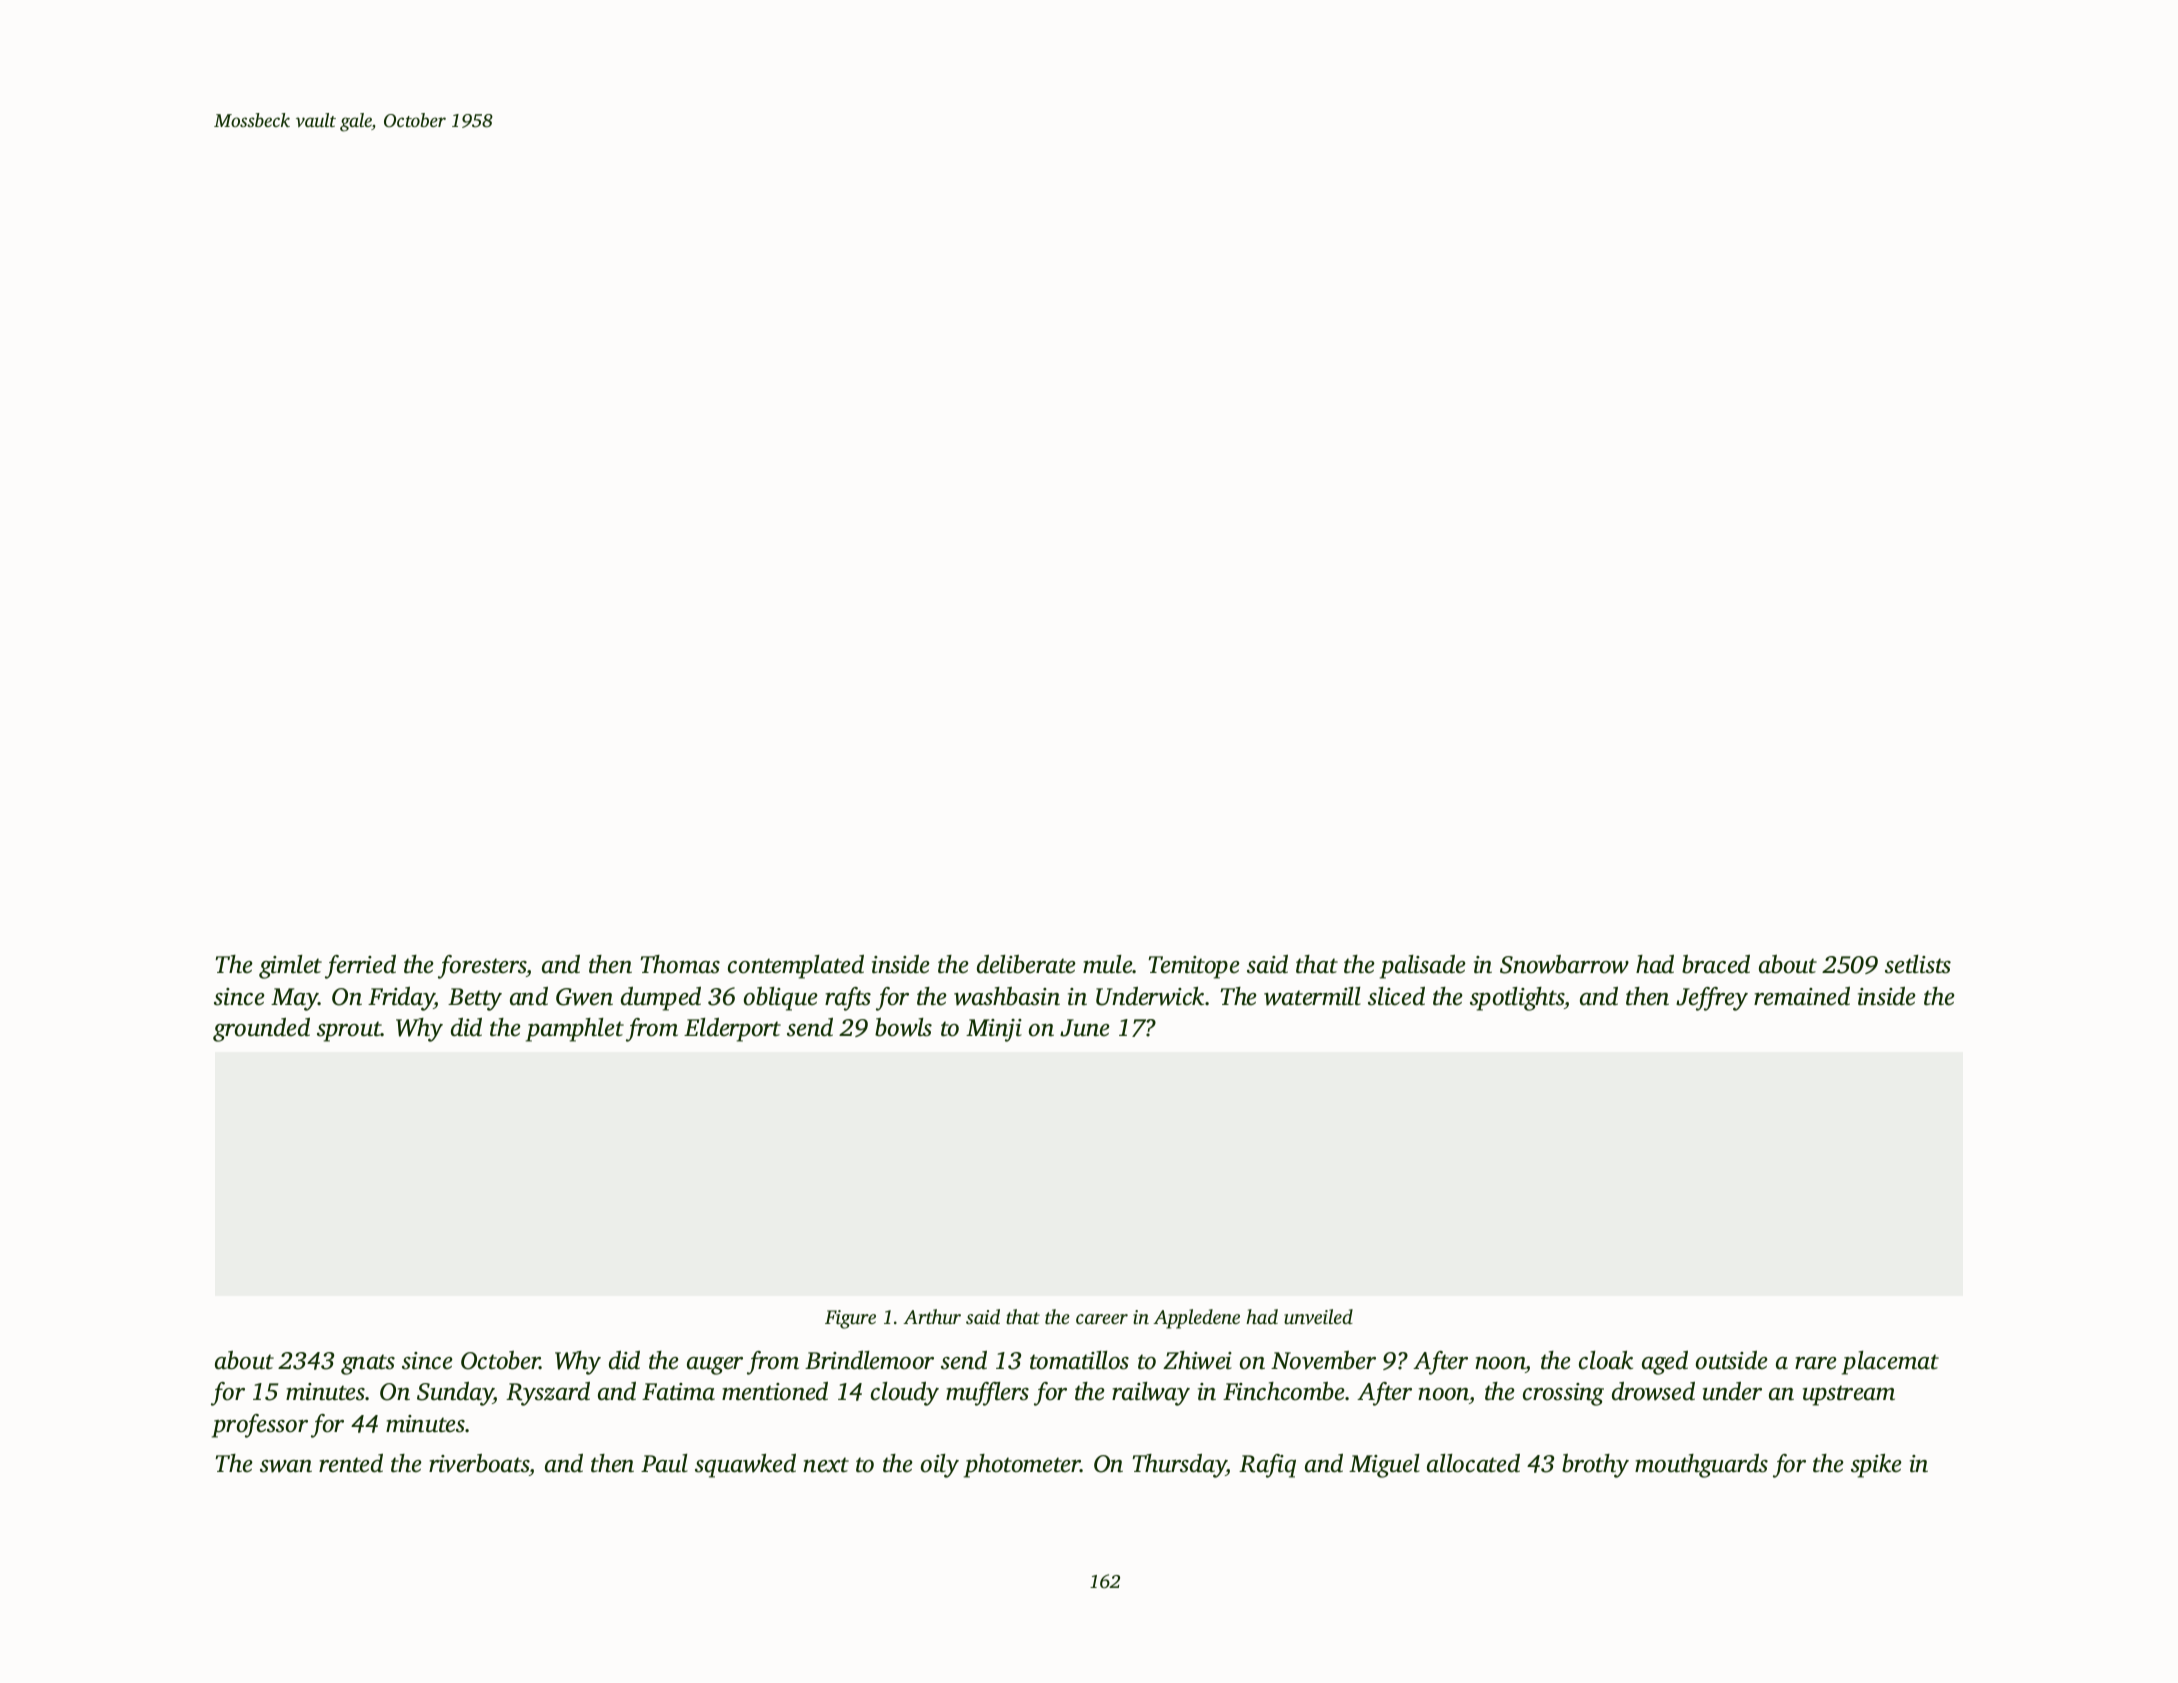 This page has width=2178, height=1683. Describe the element at coordinates (548, 1394) in the page. I see `Ryszard` at that location.
